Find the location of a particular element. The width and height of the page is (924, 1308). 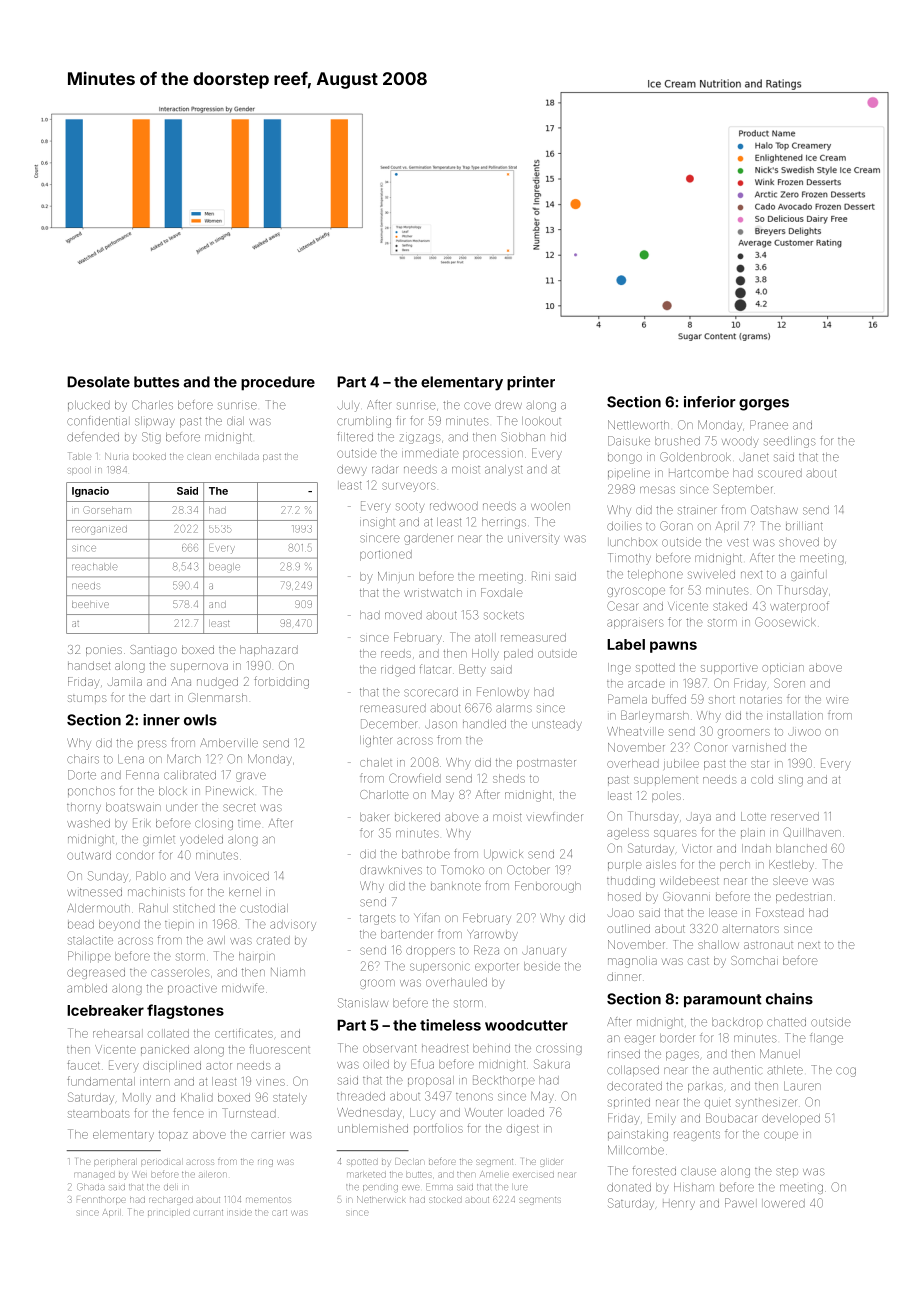

procedure is located at coordinates (278, 383).
